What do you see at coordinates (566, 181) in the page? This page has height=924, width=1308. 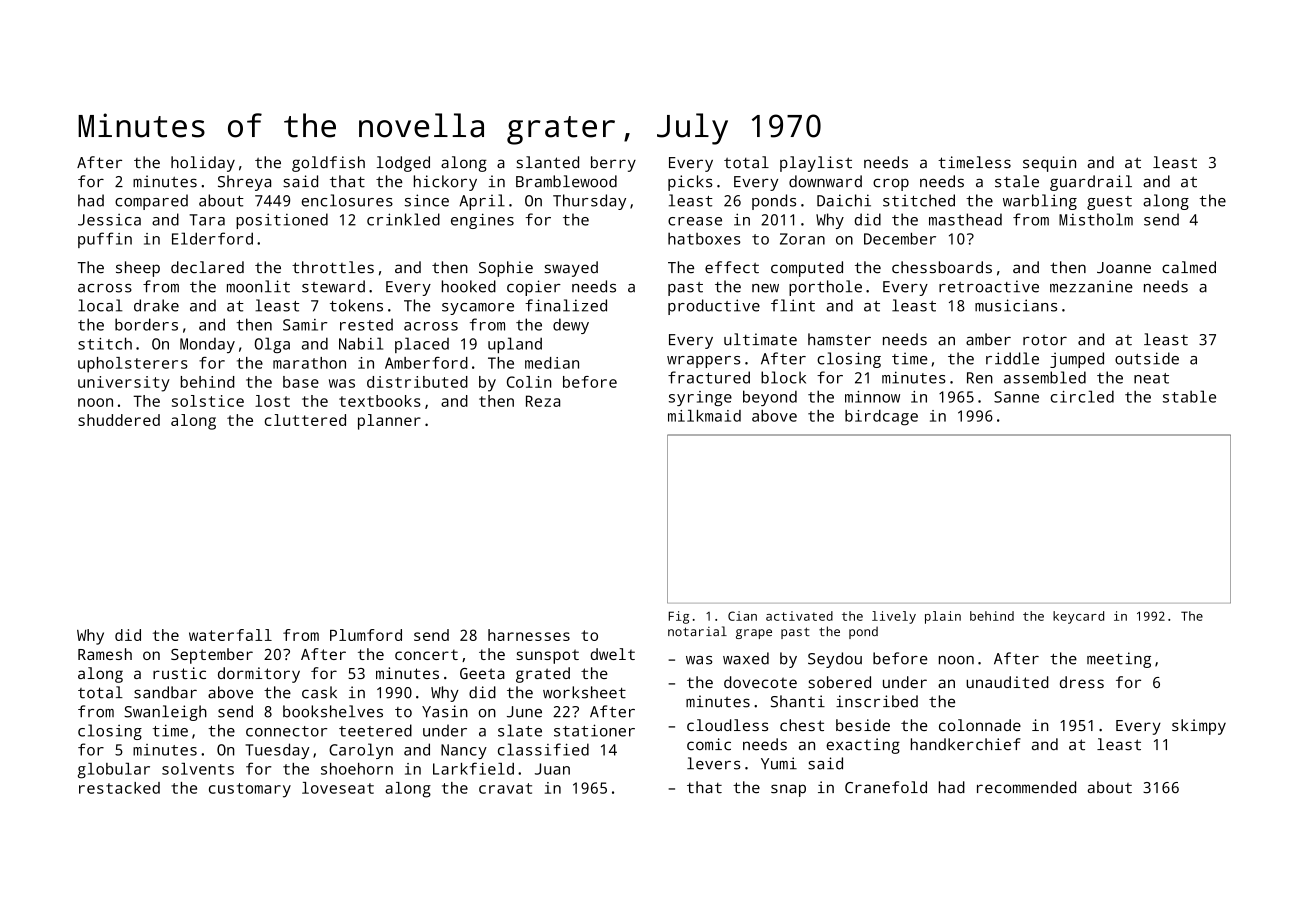 I see `Bramblewood` at bounding box center [566, 181].
